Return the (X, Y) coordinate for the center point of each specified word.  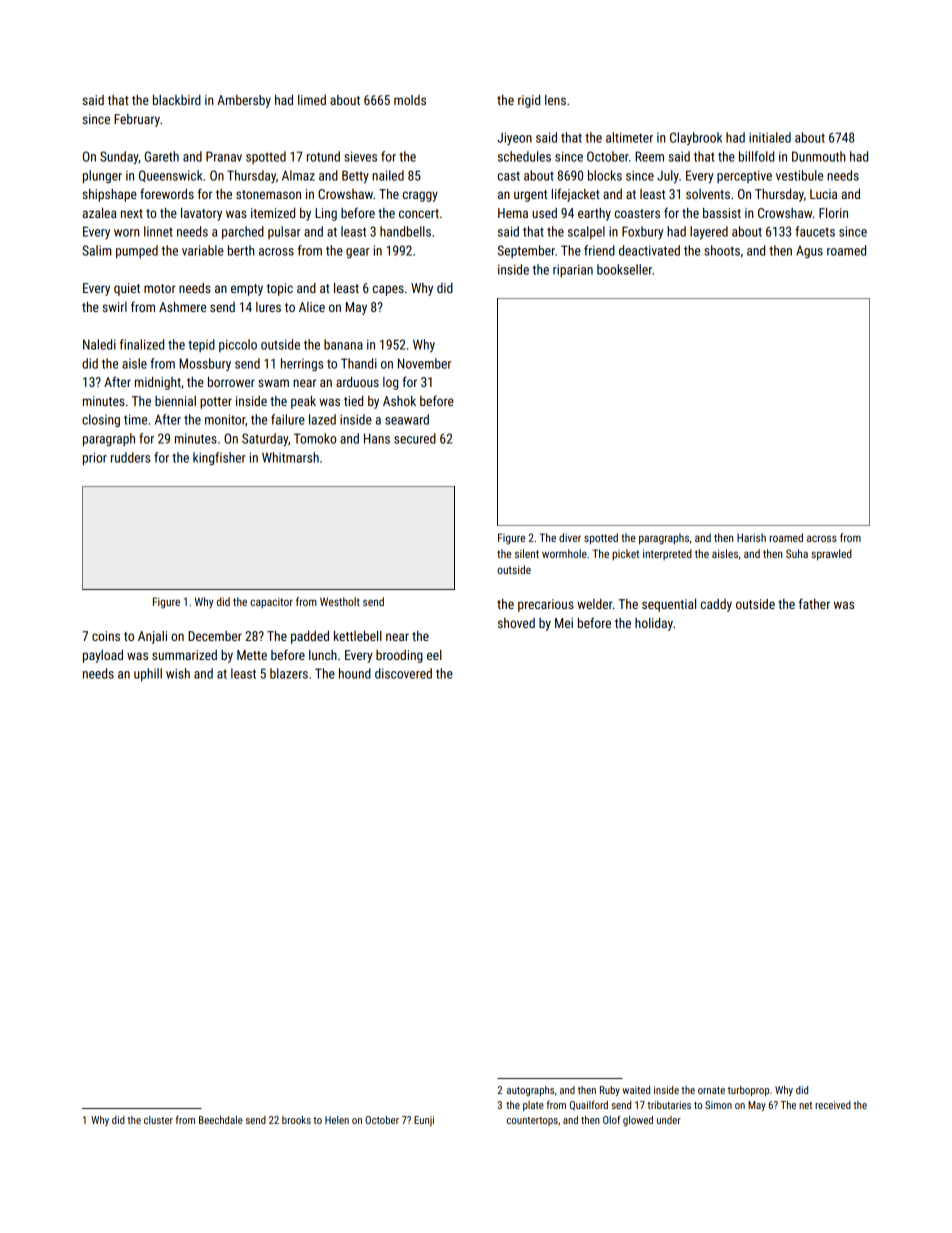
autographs (530, 1091)
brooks (296, 1120)
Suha (797, 553)
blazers (289, 673)
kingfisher (219, 459)
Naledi (99, 344)
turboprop (748, 1091)
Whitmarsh (290, 457)
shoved (516, 623)
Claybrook (696, 138)
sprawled (831, 555)
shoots (722, 250)
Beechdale (221, 1120)
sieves (360, 156)
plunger (102, 177)
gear (358, 253)
